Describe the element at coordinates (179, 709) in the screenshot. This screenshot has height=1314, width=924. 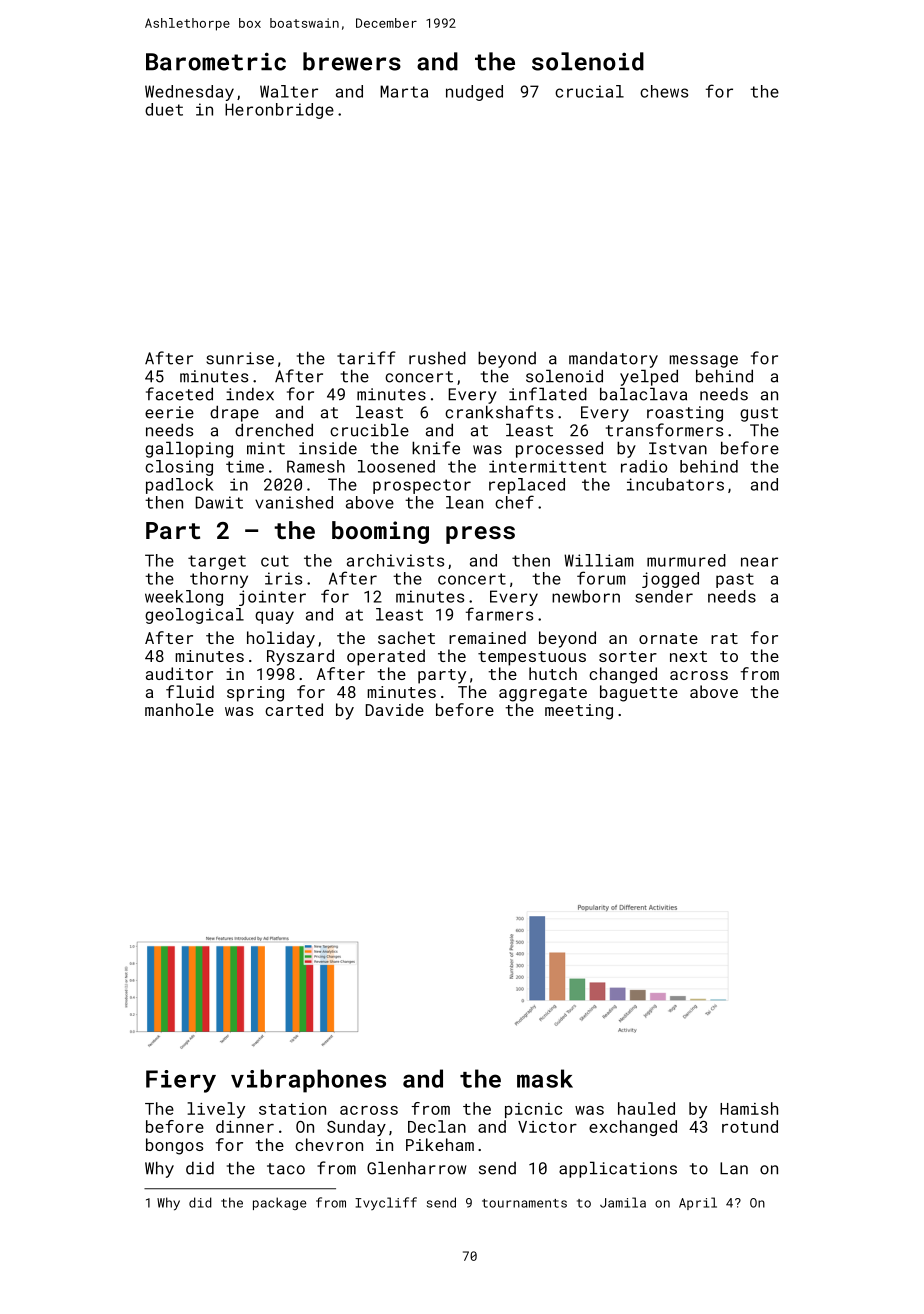
I see `manhole` at that location.
